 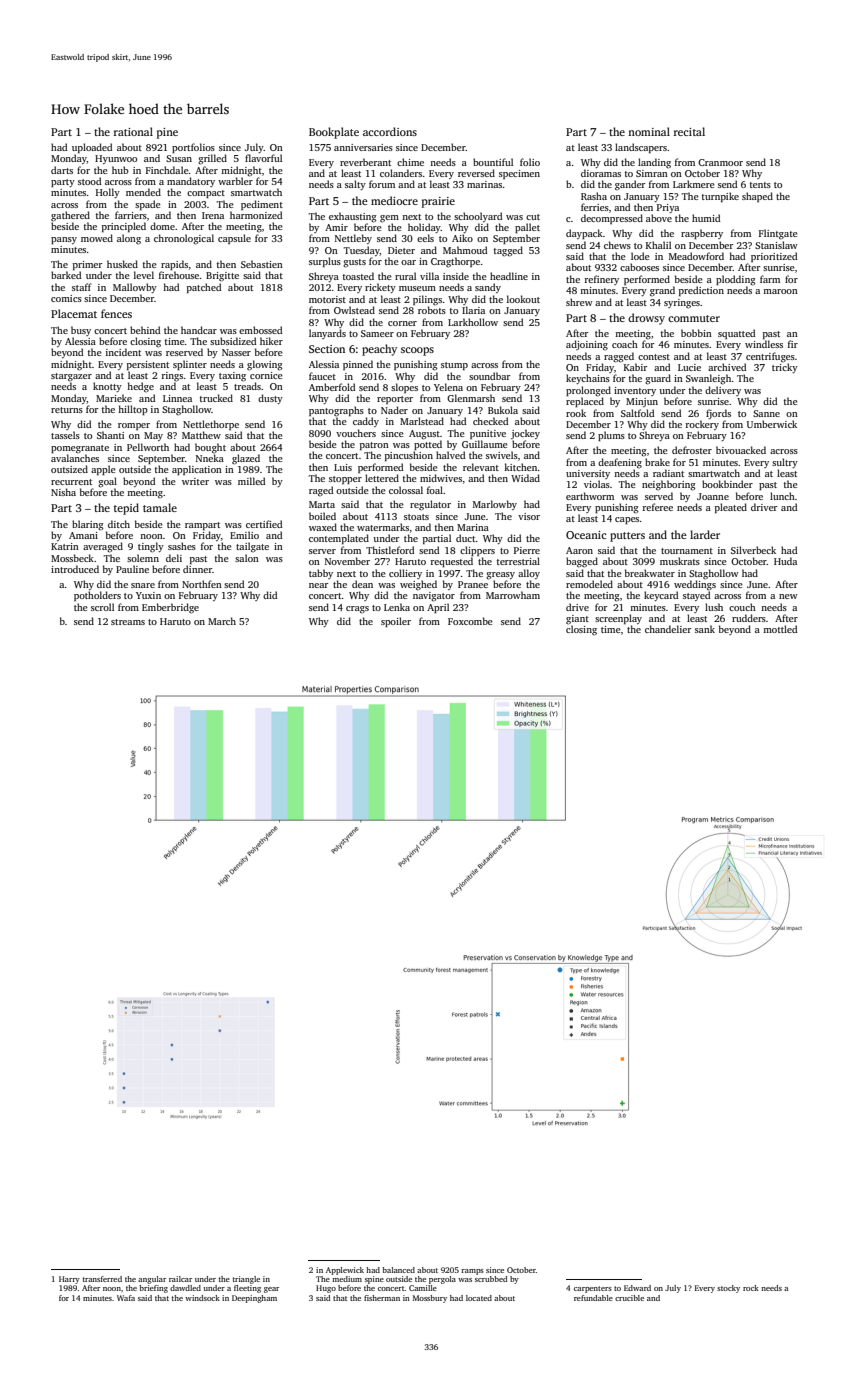 What do you see at coordinates (577, 620) in the screenshot?
I see `giant` at bounding box center [577, 620].
